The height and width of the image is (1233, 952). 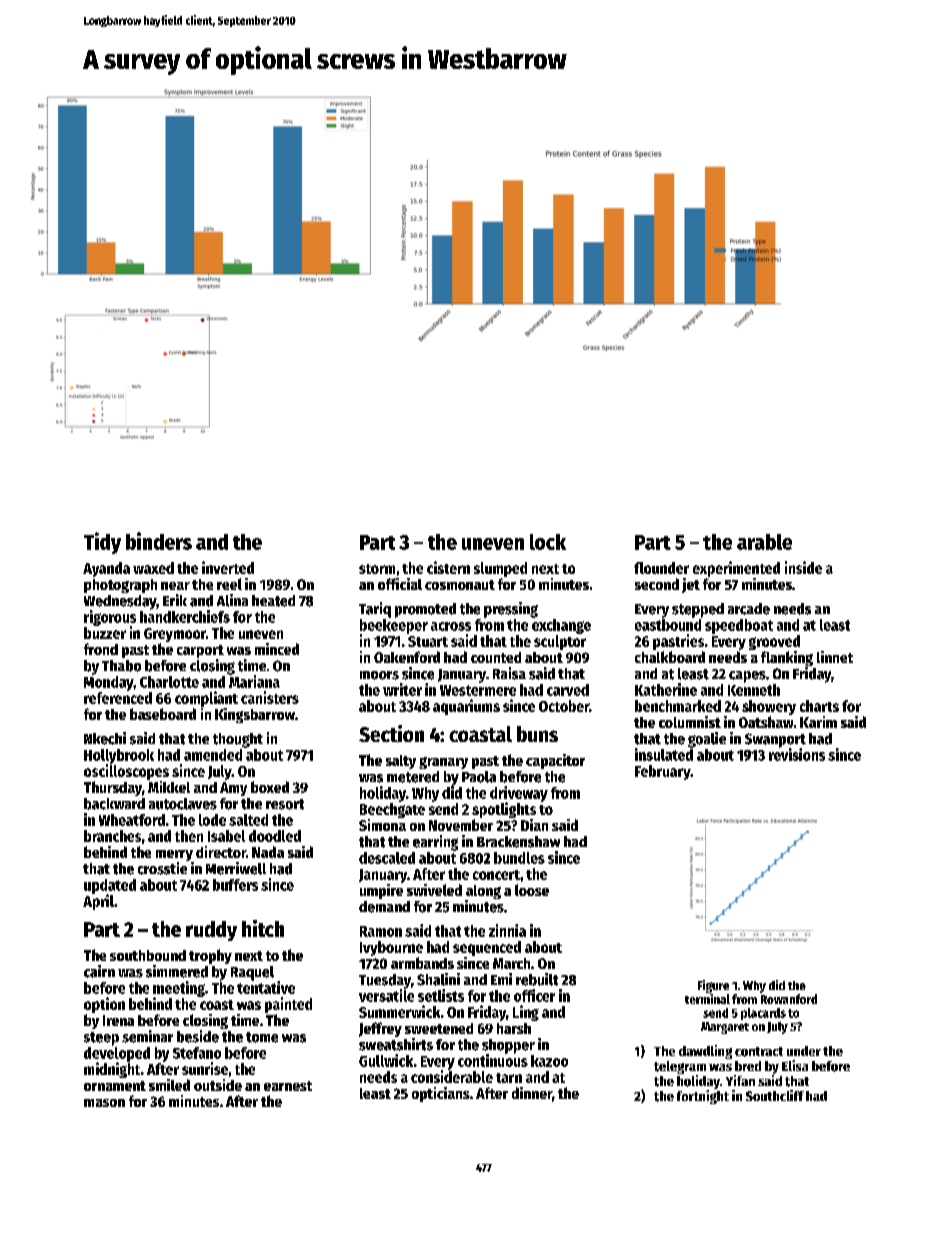 What do you see at coordinates (764, 542) in the image?
I see `arable` at bounding box center [764, 542].
